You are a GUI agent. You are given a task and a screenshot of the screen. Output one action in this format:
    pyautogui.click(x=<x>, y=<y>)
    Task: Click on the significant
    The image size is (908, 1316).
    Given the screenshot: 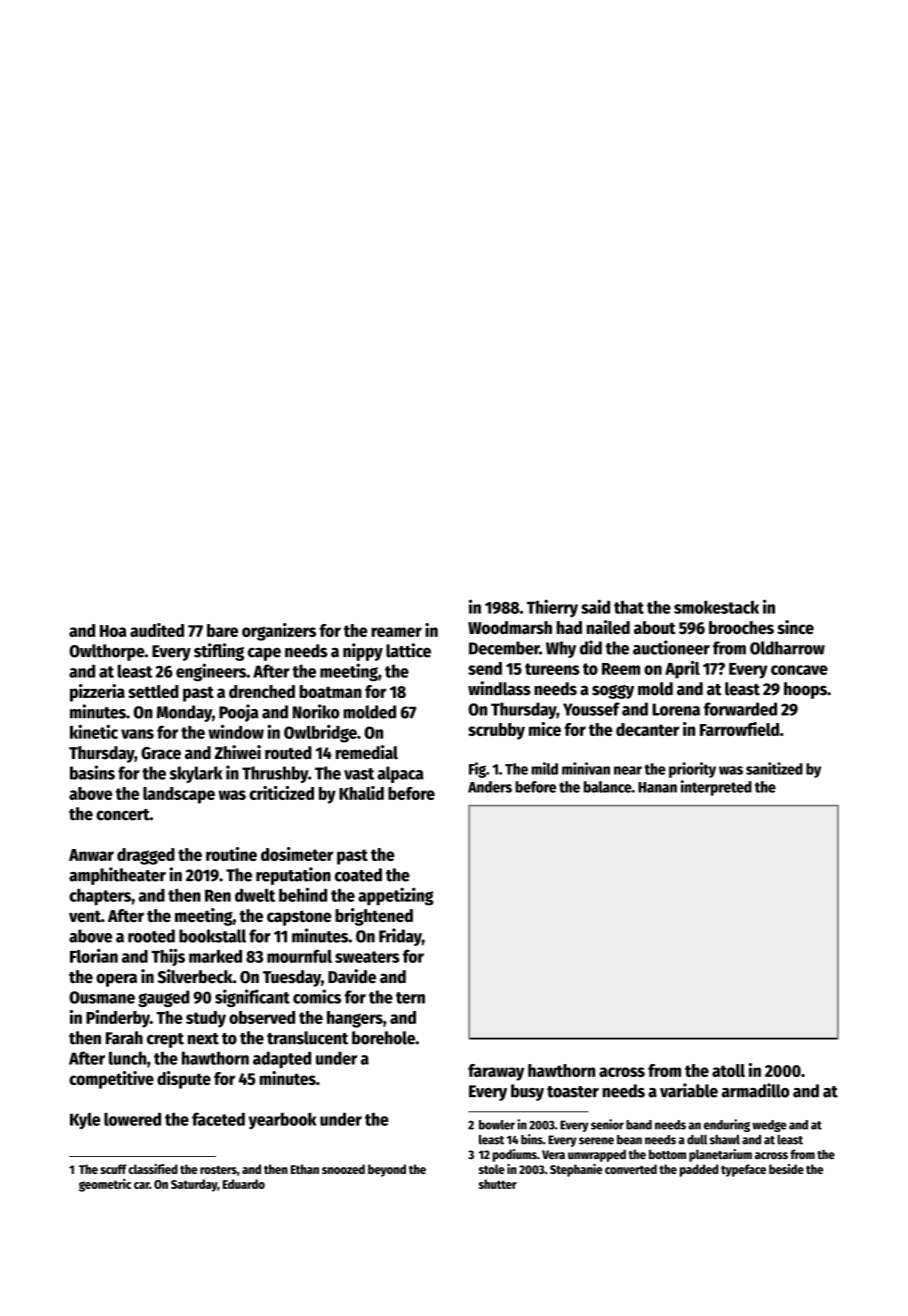 What is the action you would take?
    pyautogui.click(x=252, y=998)
